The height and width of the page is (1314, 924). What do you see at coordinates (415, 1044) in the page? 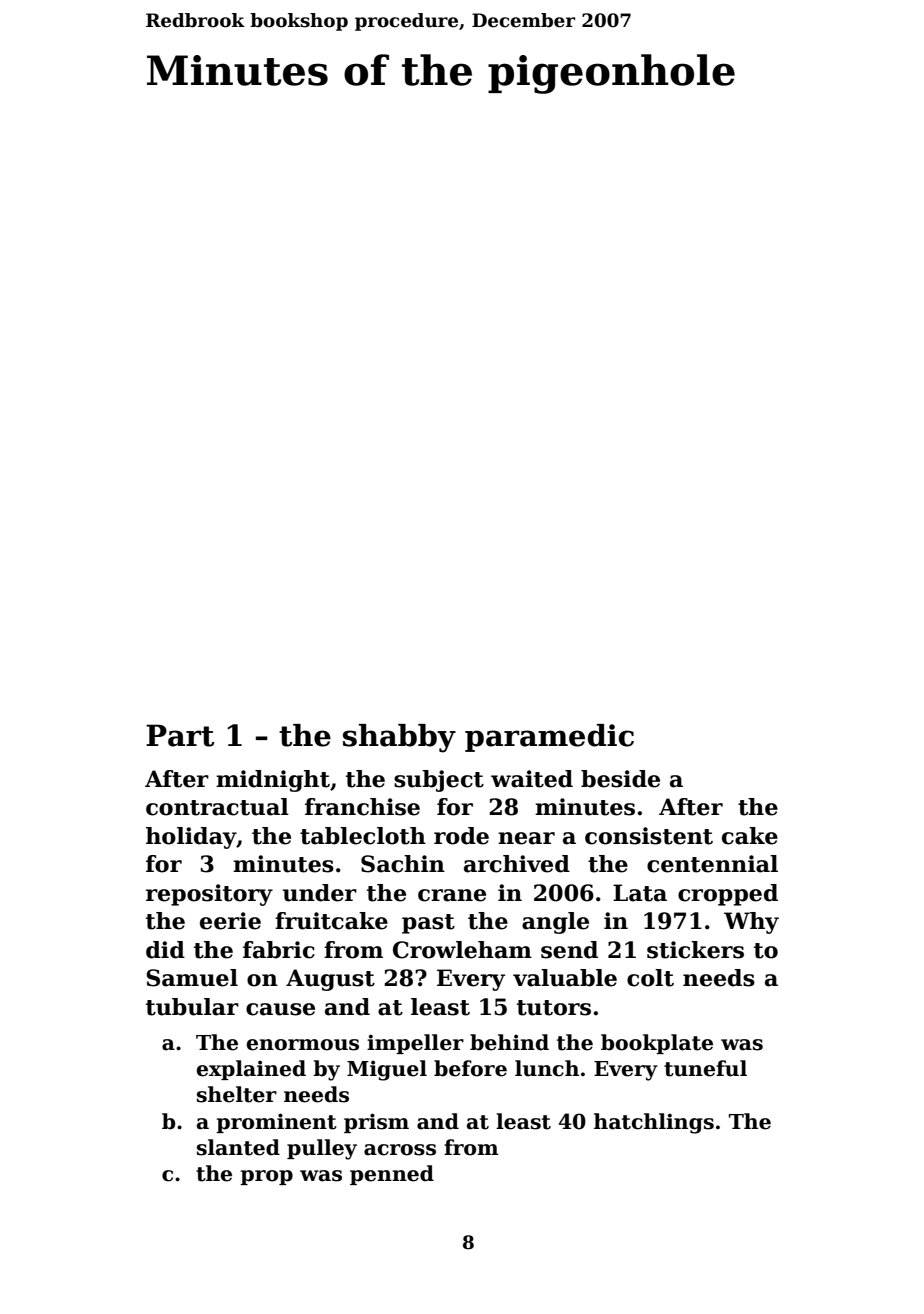
I see `impeller` at bounding box center [415, 1044].
